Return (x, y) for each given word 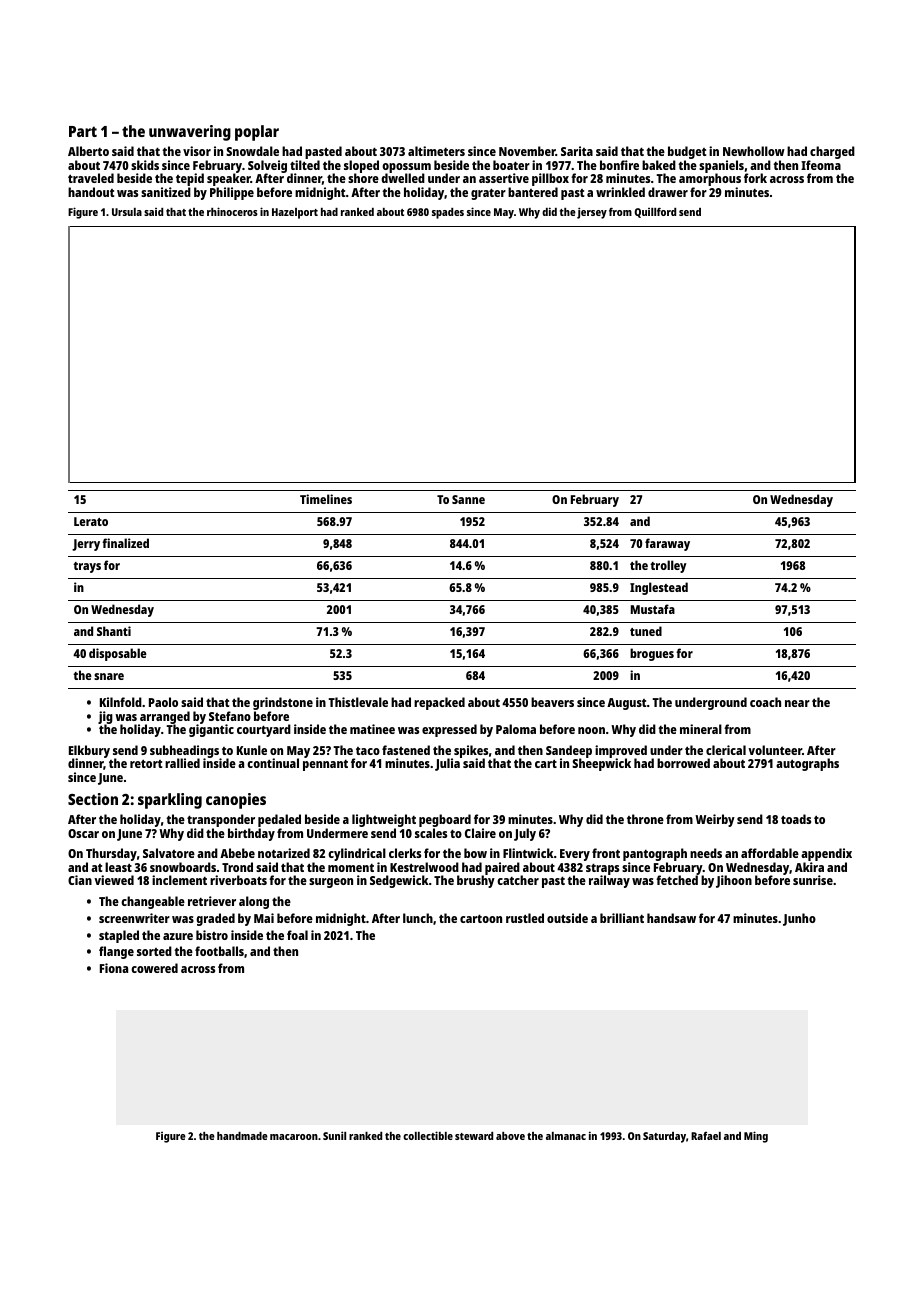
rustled (525, 918)
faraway (667, 544)
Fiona (114, 968)
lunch (418, 918)
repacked (439, 703)
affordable (770, 853)
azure (178, 936)
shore (363, 178)
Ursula (127, 212)
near (797, 703)
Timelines (326, 499)
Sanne (468, 499)
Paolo (163, 702)
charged (832, 152)
